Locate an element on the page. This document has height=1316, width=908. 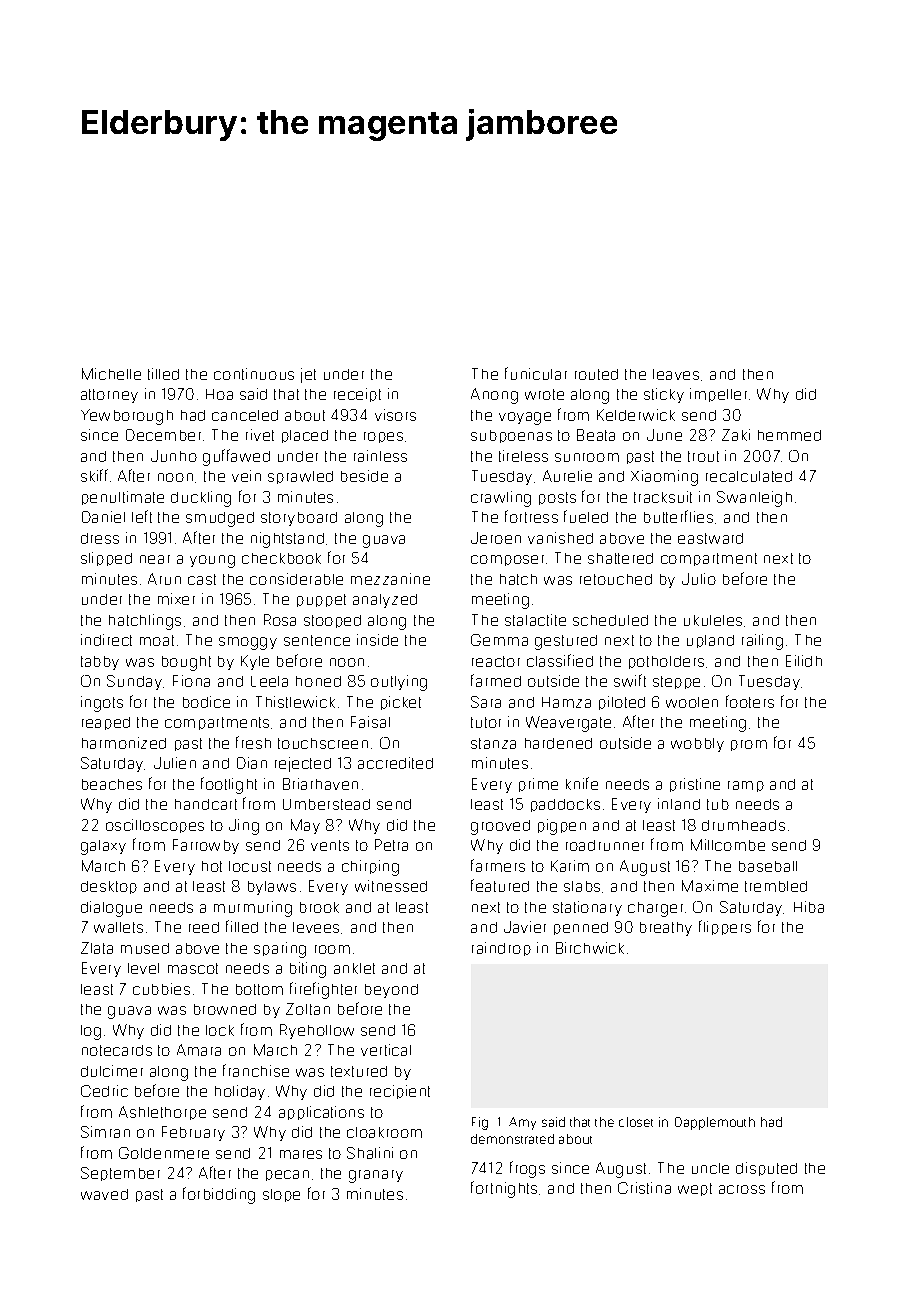
leaves is located at coordinates (676, 374).
